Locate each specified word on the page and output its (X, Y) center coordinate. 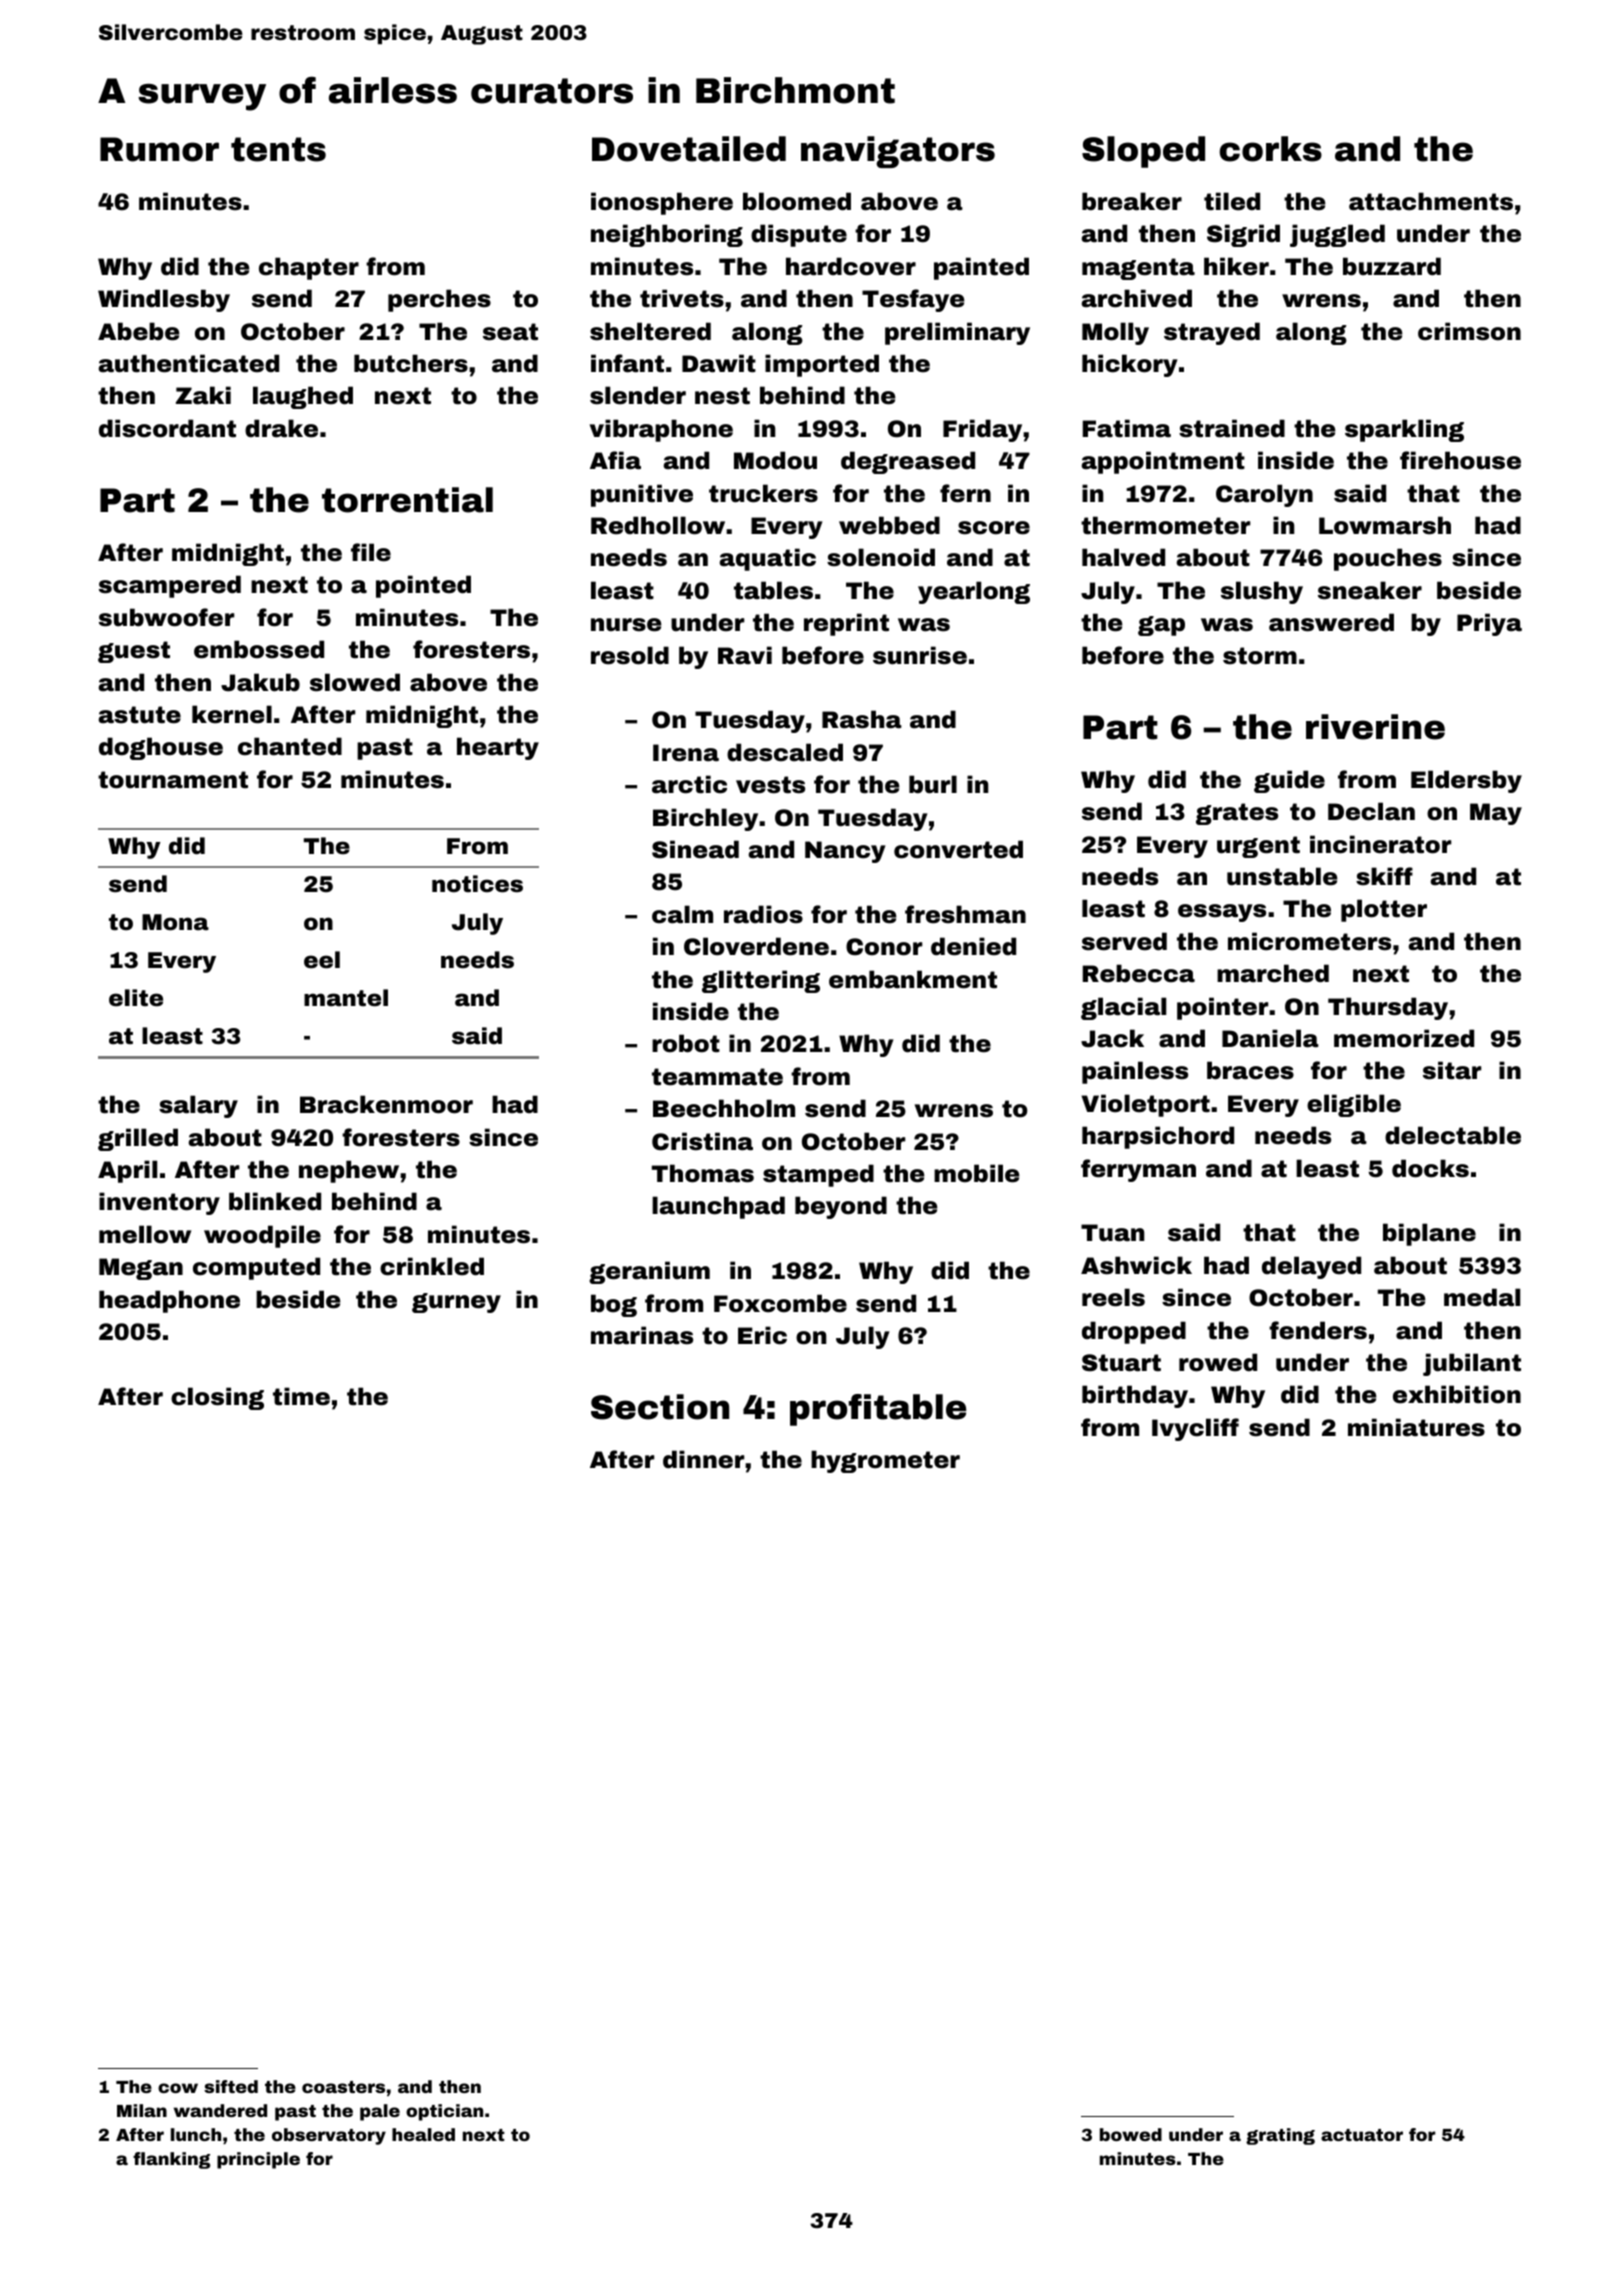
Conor (884, 947)
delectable (1453, 1135)
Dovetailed (689, 149)
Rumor (159, 149)
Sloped (1143, 152)
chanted (290, 746)
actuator (1362, 2135)
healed (423, 2134)
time (301, 1396)
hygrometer (885, 1461)
